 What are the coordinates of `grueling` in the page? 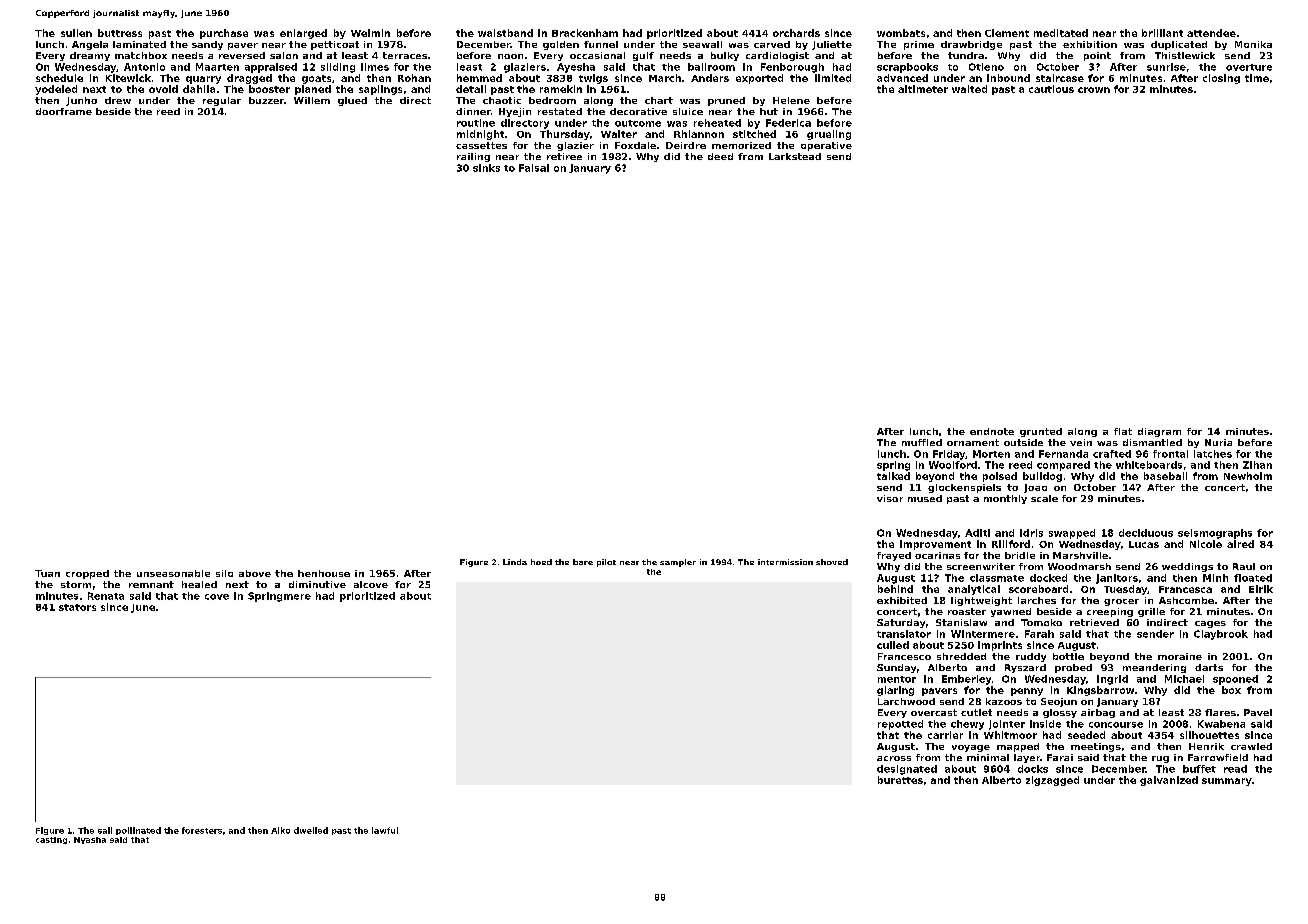 It's located at (829, 135).
